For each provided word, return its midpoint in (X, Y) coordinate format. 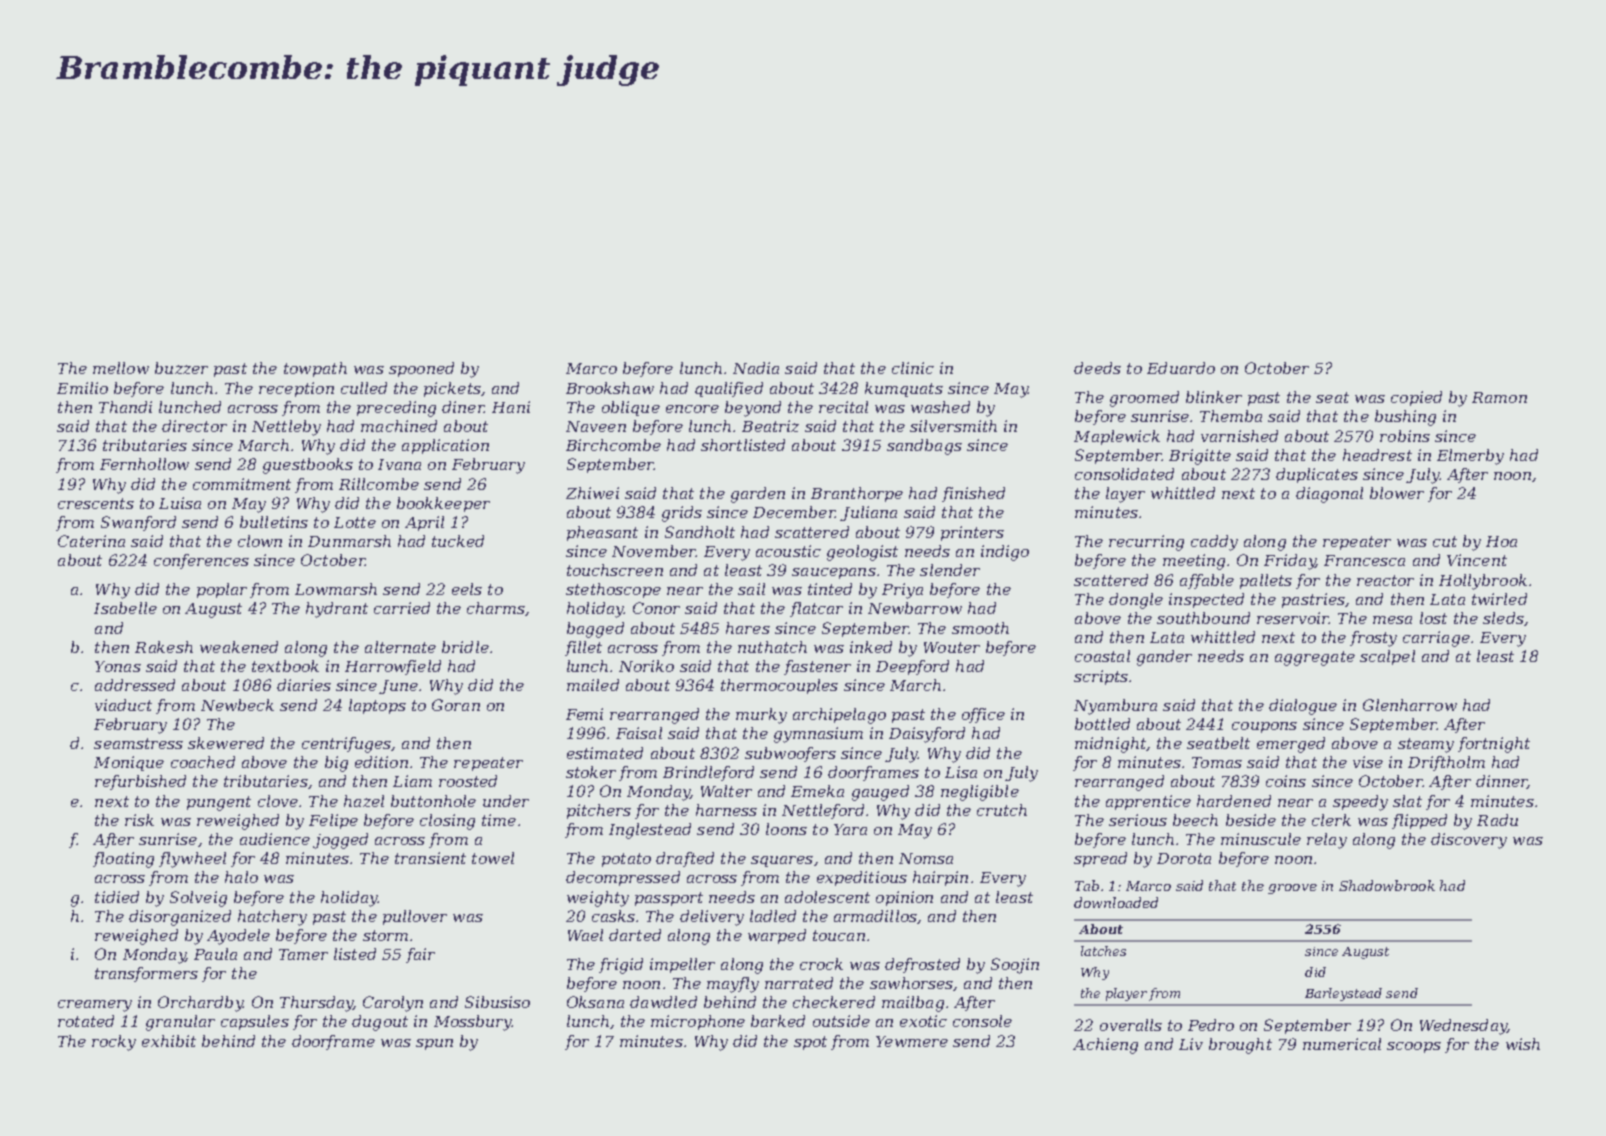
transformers (146, 974)
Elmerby (1470, 457)
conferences (201, 561)
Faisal (639, 733)
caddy (1214, 543)
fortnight (1494, 745)
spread (1100, 859)
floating (123, 860)
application (445, 446)
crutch (1002, 810)
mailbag (913, 1004)
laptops (377, 706)
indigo (1005, 553)
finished (973, 494)
